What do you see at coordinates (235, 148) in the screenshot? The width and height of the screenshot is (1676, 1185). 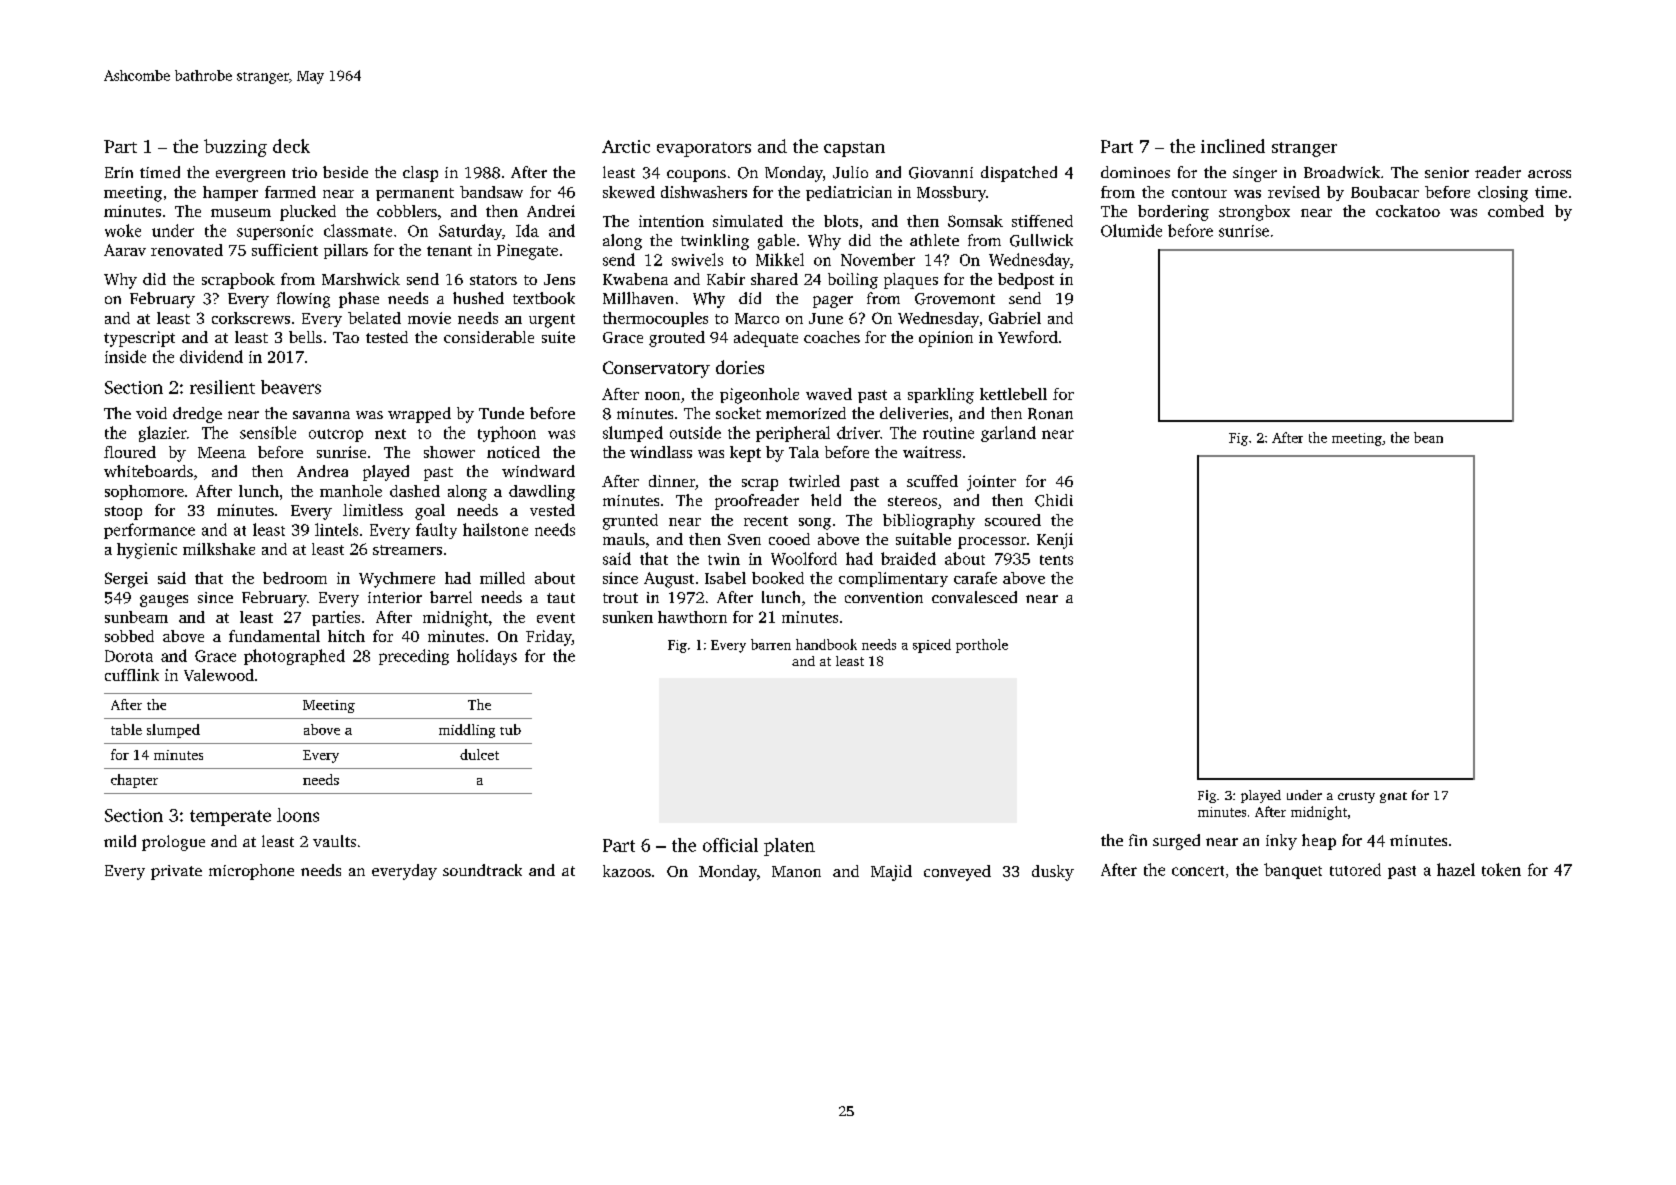 I see `buzzing` at bounding box center [235, 148].
